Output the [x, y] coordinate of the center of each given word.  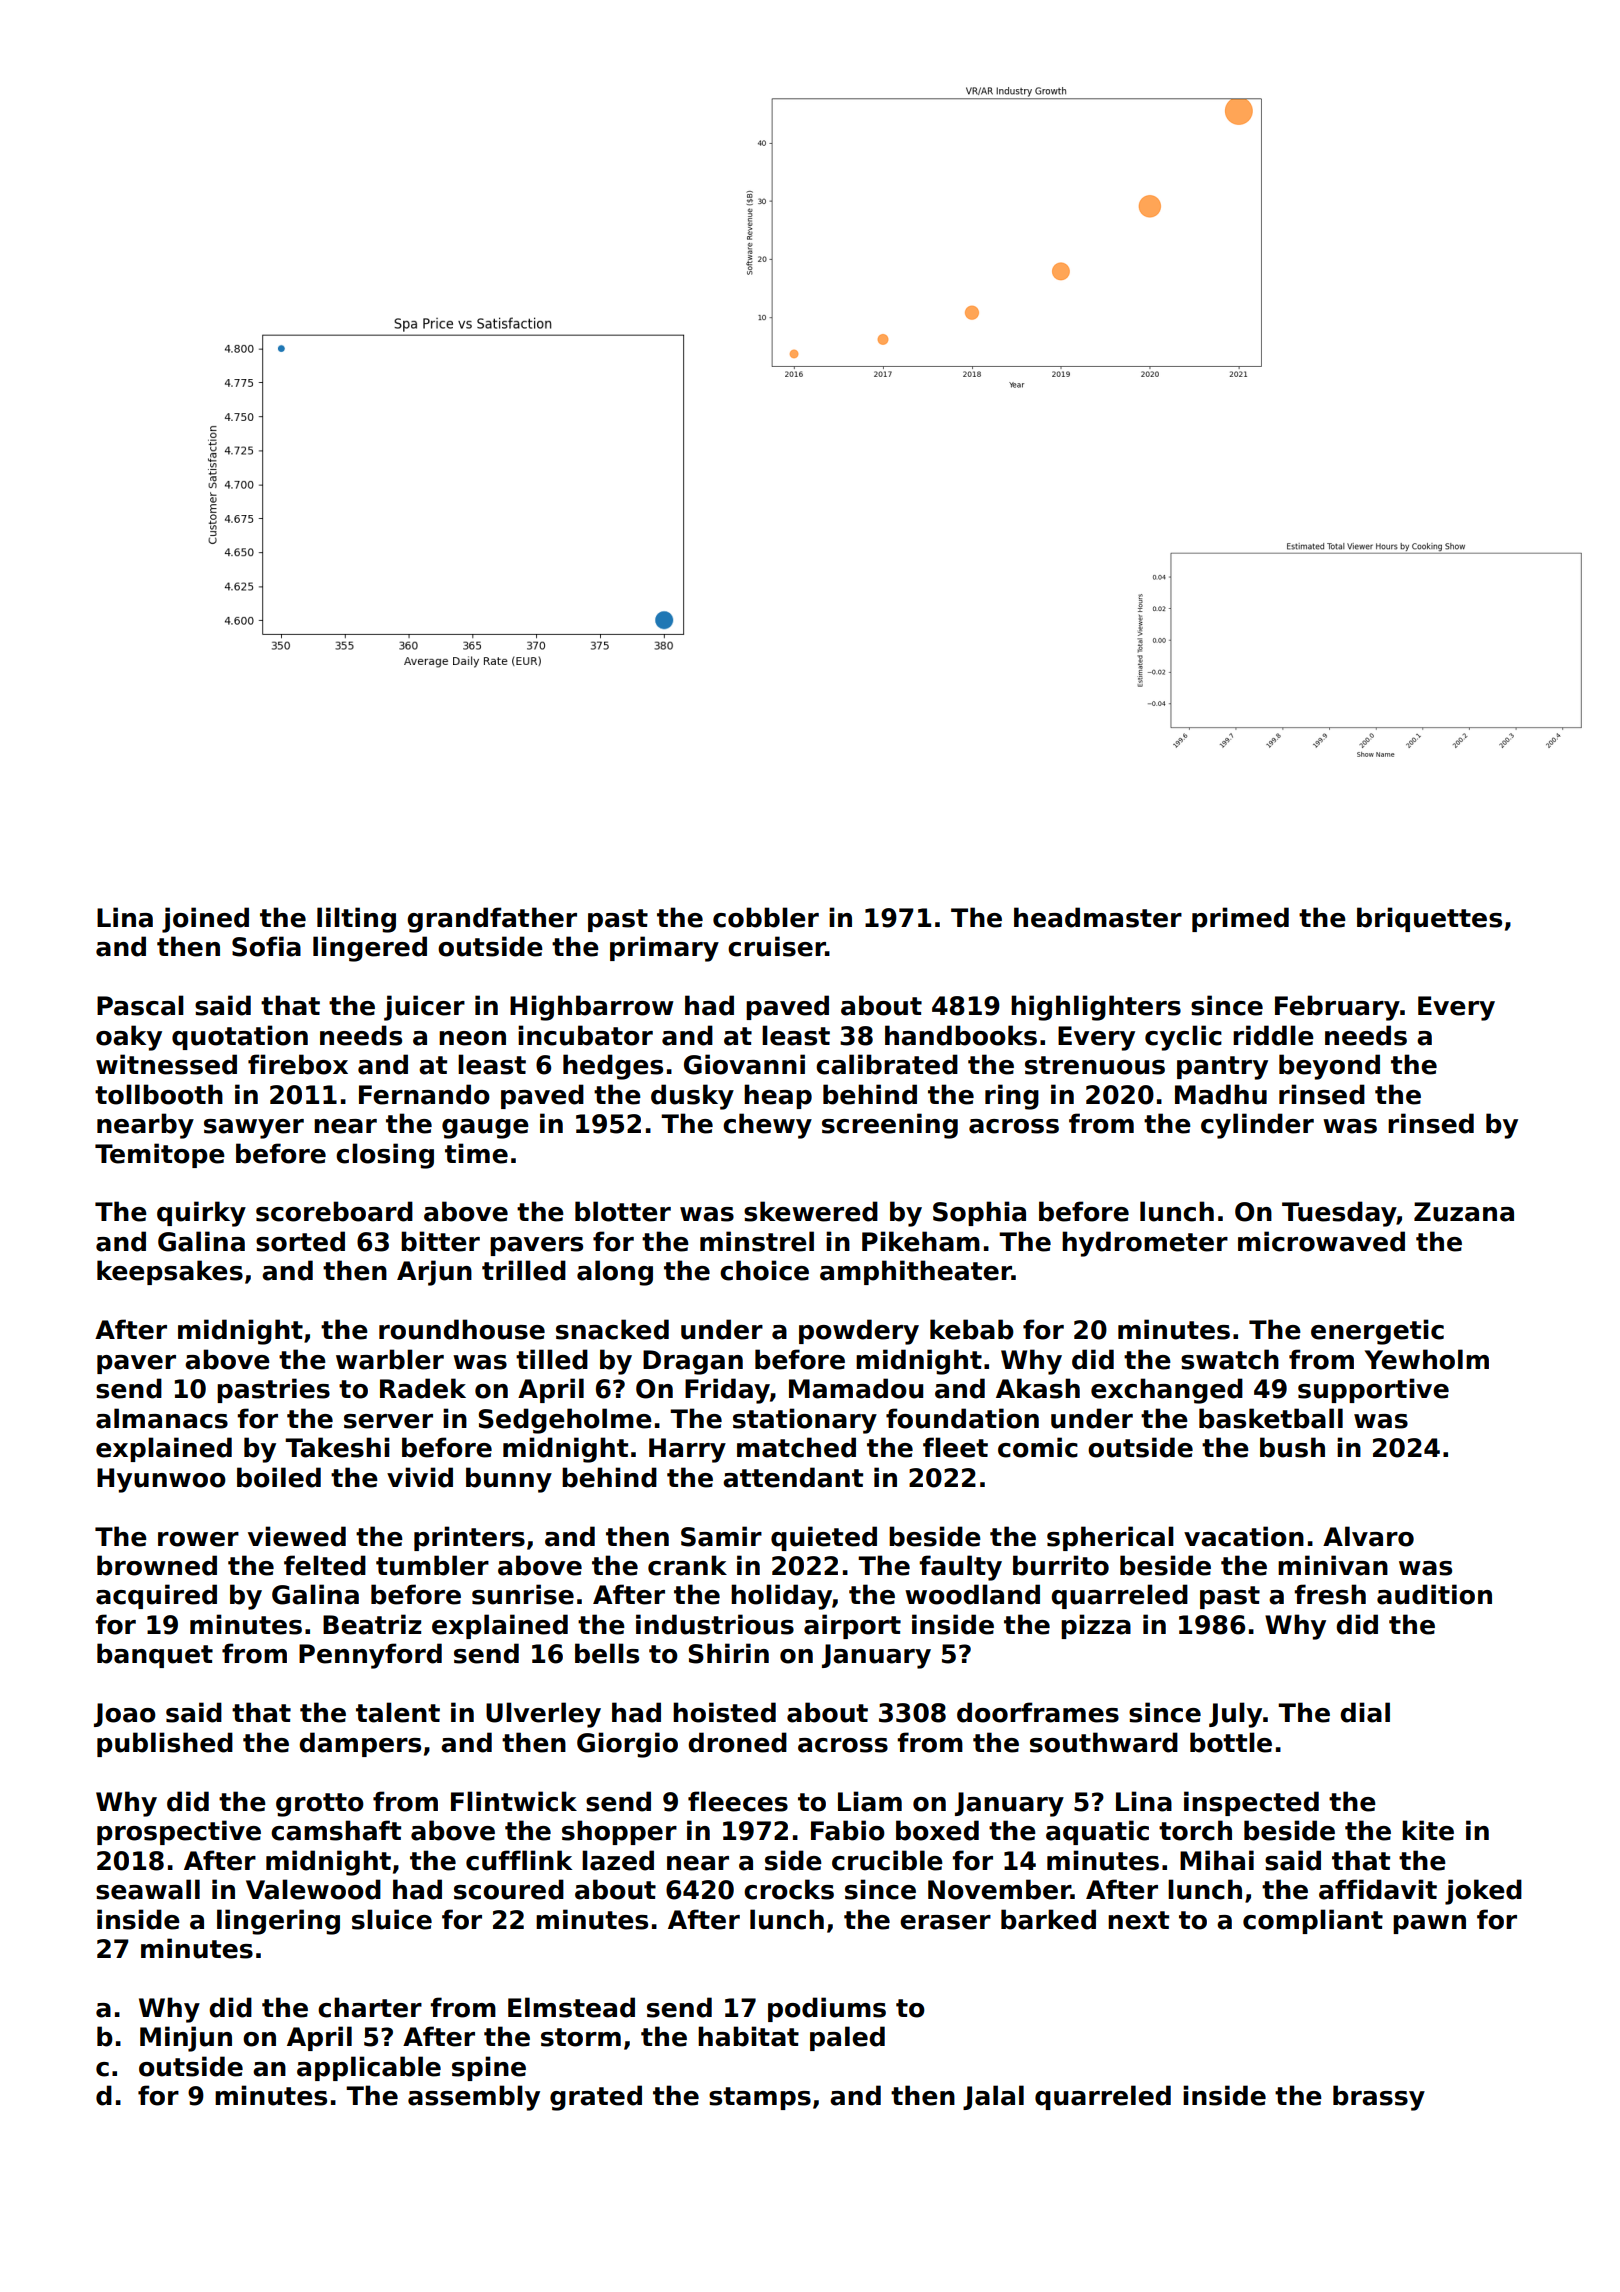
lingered [370, 949]
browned [157, 1565]
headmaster [1098, 917]
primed [1240, 919]
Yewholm [1427, 1359]
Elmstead [571, 2007]
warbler [390, 1359]
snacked [612, 1329]
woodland [972, 1594]
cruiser [777, 946]
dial [1365, 1712]
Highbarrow [592, 1008]
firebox [298, 1064]
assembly [474, 2098]
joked [1483, 1892]
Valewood [313, 1889]
